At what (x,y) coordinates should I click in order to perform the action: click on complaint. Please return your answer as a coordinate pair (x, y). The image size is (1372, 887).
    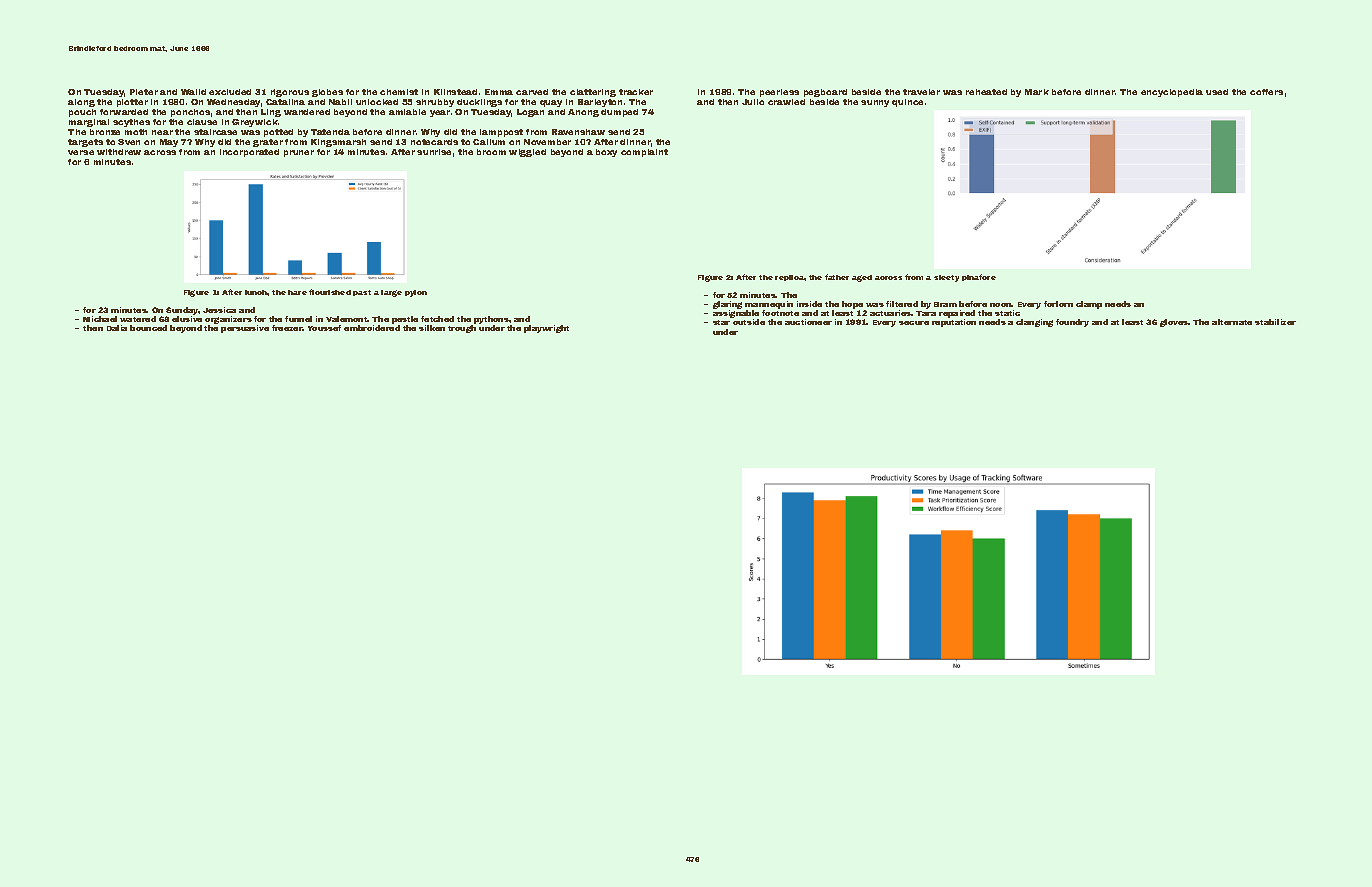
    Looking at the image, I should click on (644, 153).
